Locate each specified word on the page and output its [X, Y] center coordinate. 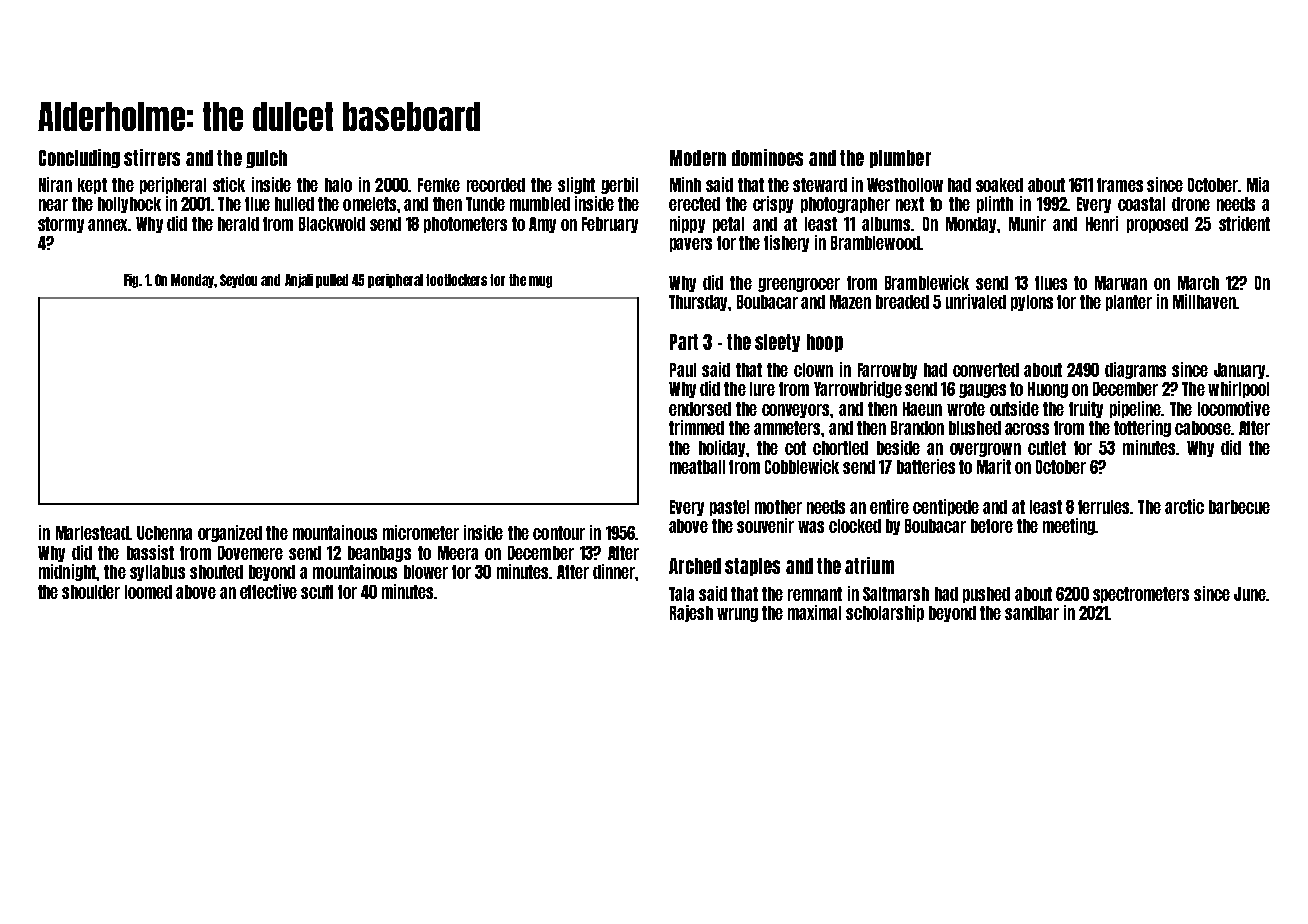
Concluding [79, 158]
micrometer [421, 532]
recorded [496, 185]
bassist [150, 552]
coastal [1141, 204]
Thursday [699, 303]
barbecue [1239, 507]
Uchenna [164, 533]
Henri [1102, 223]
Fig [131, 281]
